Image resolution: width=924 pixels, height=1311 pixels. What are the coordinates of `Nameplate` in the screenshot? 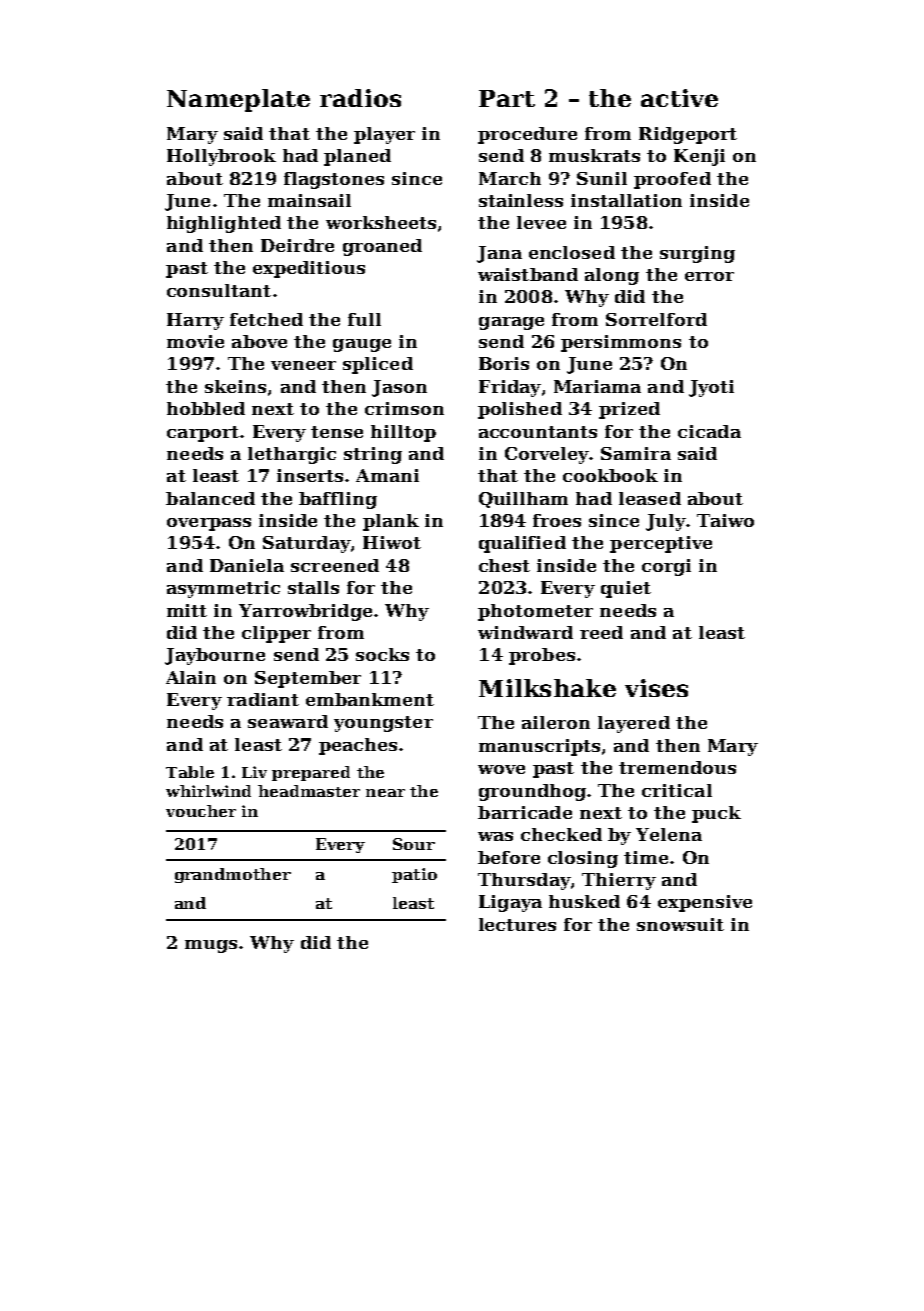 It's located at (238, 100).
